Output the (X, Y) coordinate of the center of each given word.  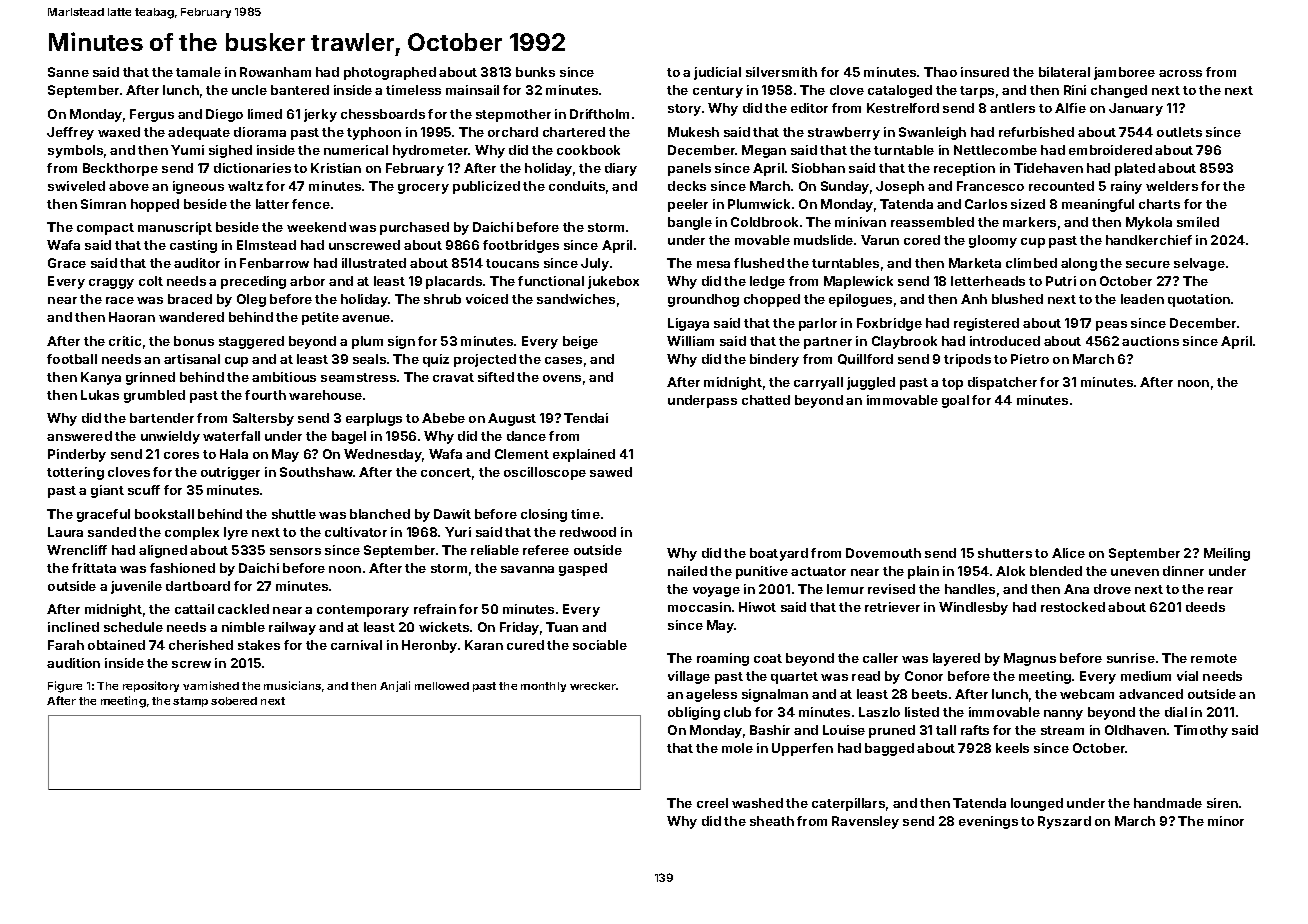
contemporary (363, 611)
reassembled (932, 222)
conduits (577, 186)
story (684, 110)
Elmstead (266, 245)
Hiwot (757, 607)
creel (712, 803)
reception (964, 169)
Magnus (1030, 659)
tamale (198, 72)
